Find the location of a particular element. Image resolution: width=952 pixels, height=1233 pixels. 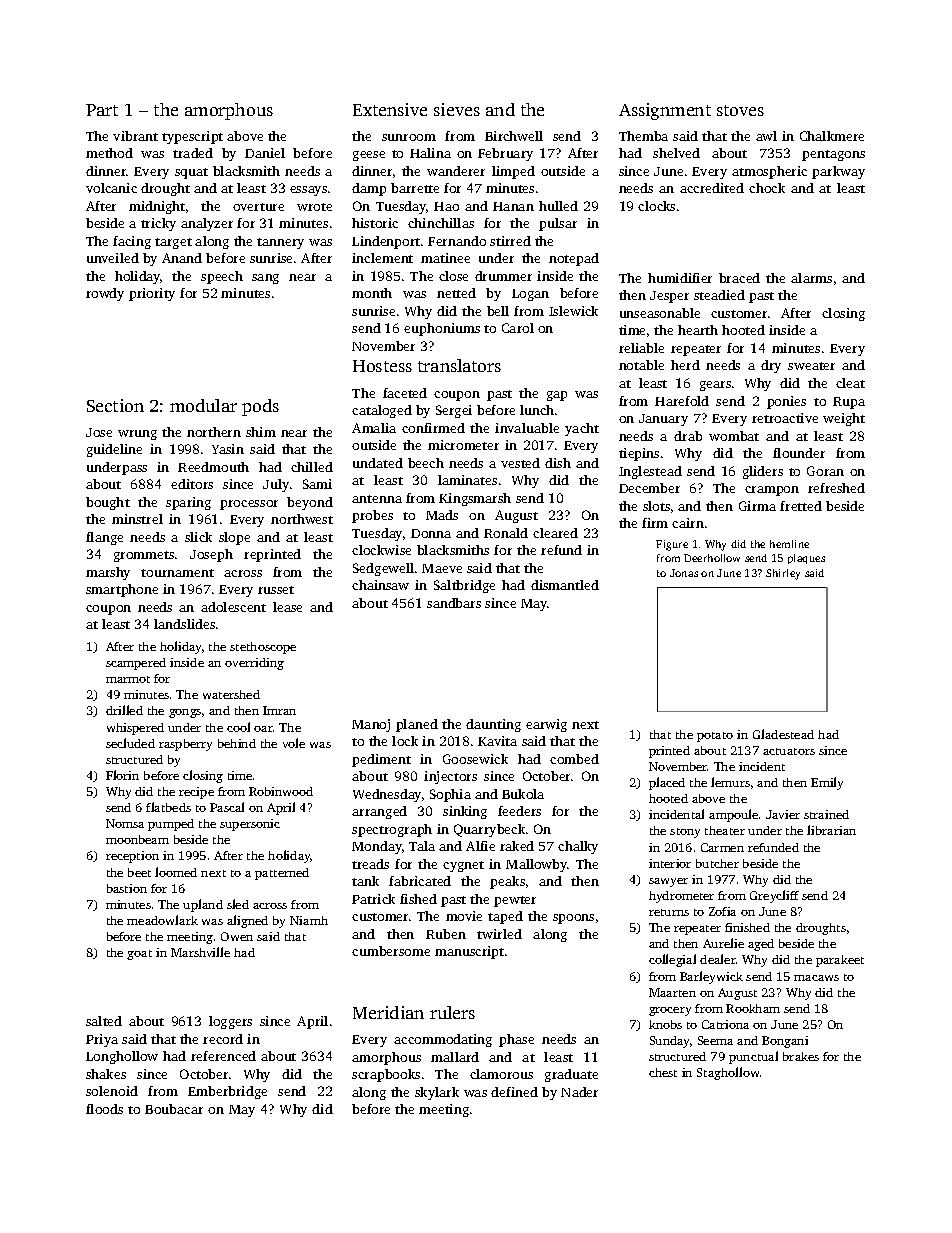

Florin is located at coordinates (122, 775).
